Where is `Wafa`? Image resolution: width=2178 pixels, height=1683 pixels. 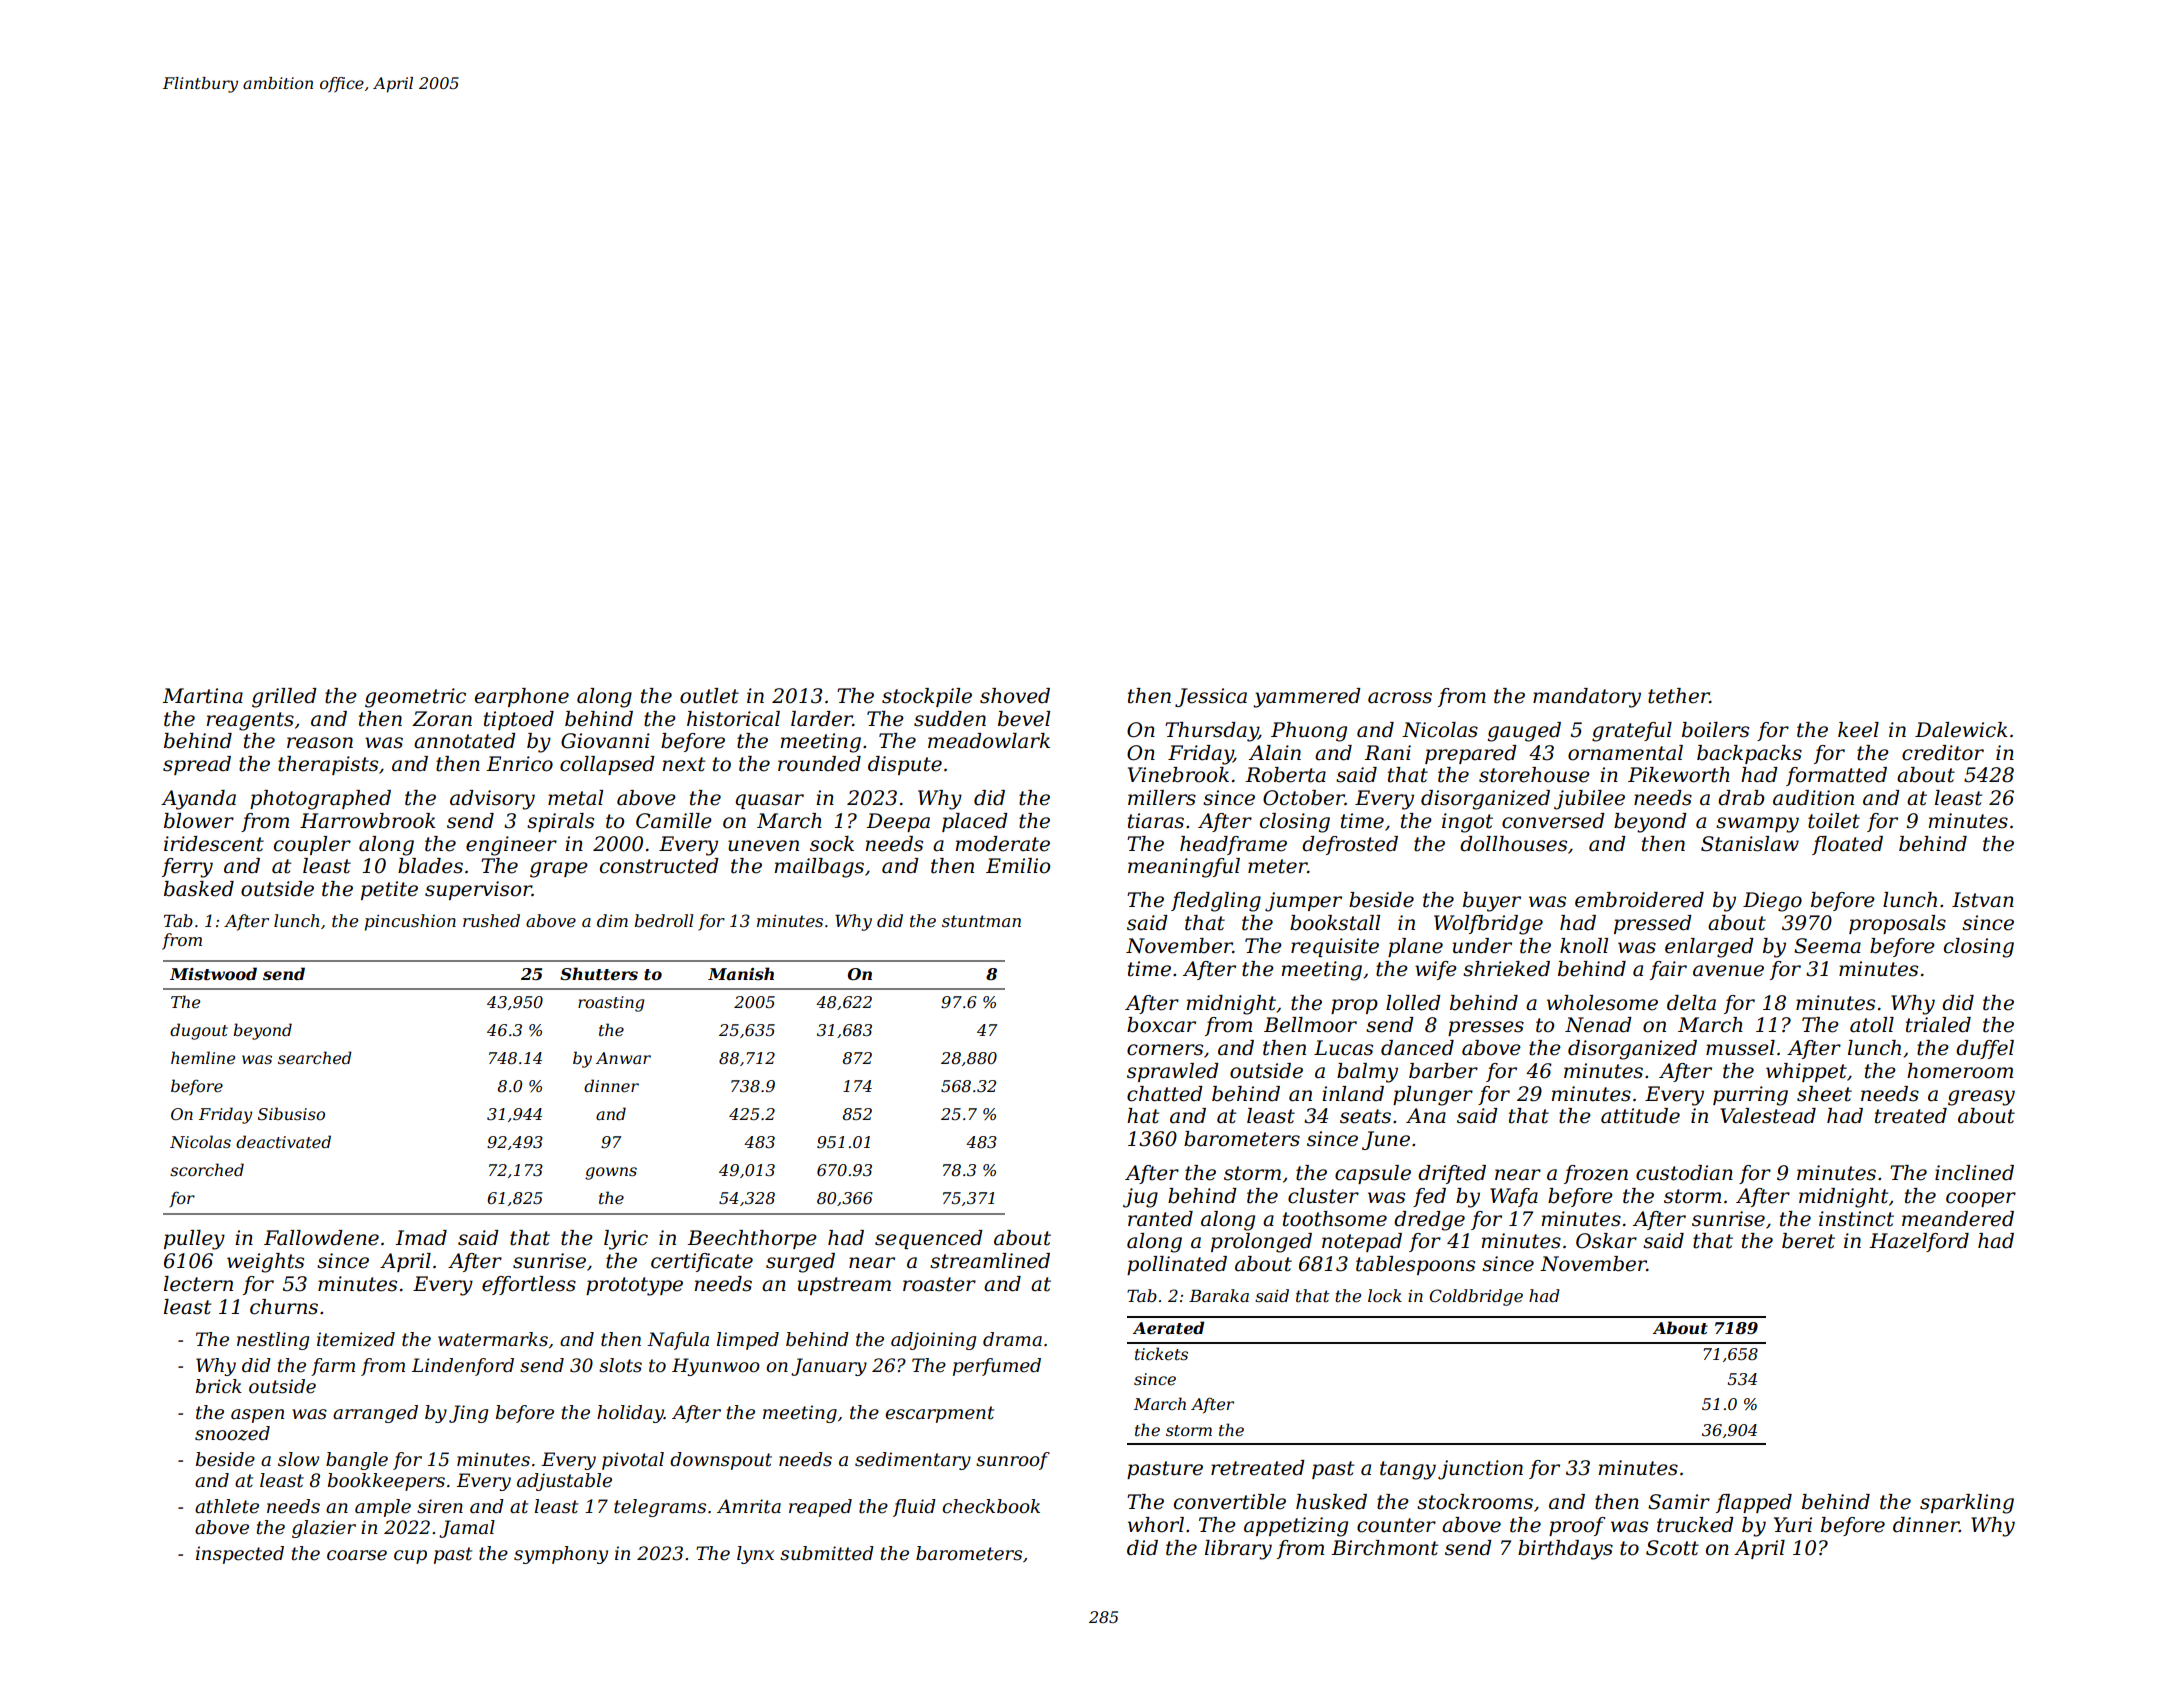 Wafa is located at coordinates (1514, 1197).
